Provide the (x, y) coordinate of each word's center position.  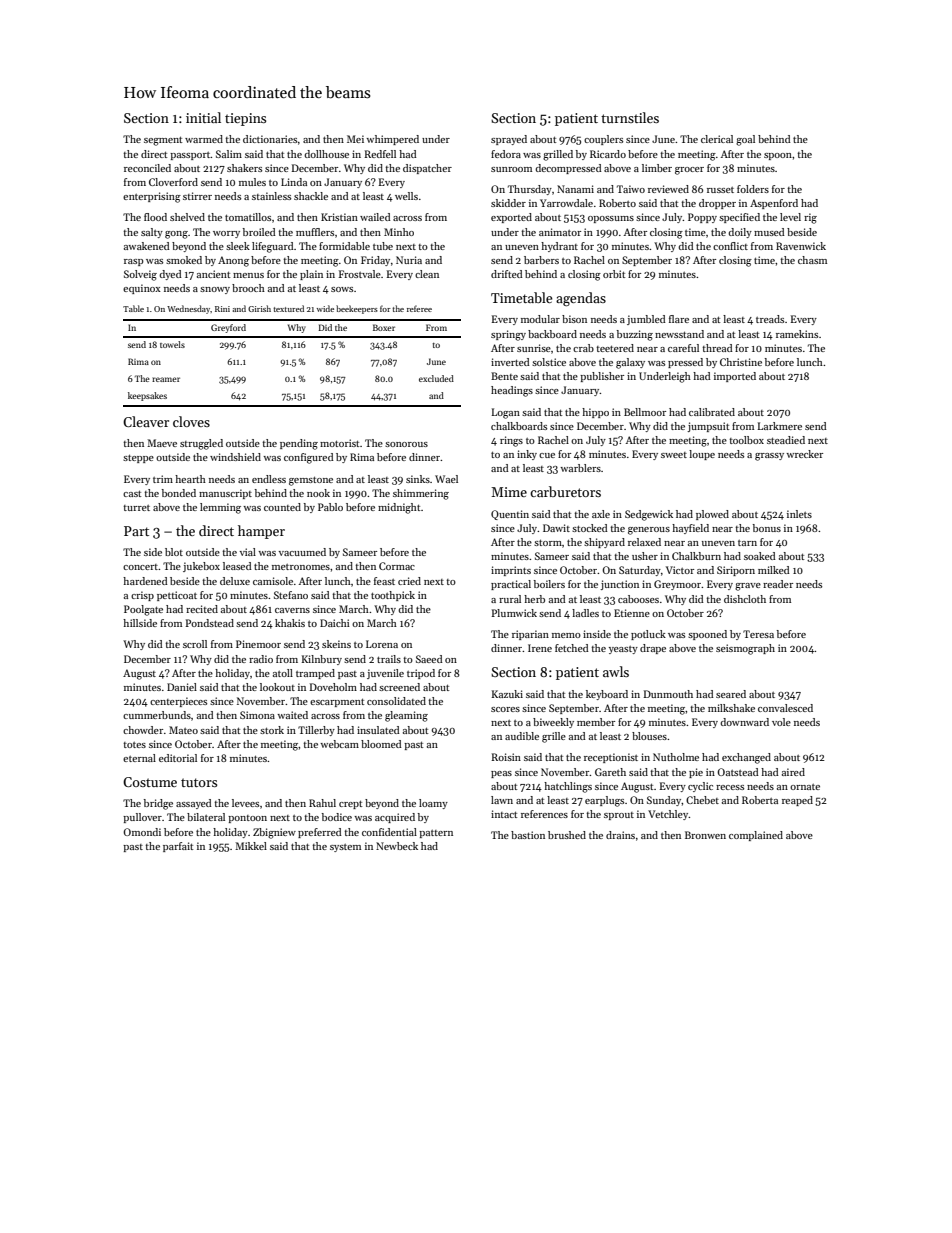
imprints (511, 571)
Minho (399, 232)
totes (134, 745)
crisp (142, 596)
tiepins (245, 119)
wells (406, 196)
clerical (717, 139)
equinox (142, 289)
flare (679, 319)
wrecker (804, 454)
